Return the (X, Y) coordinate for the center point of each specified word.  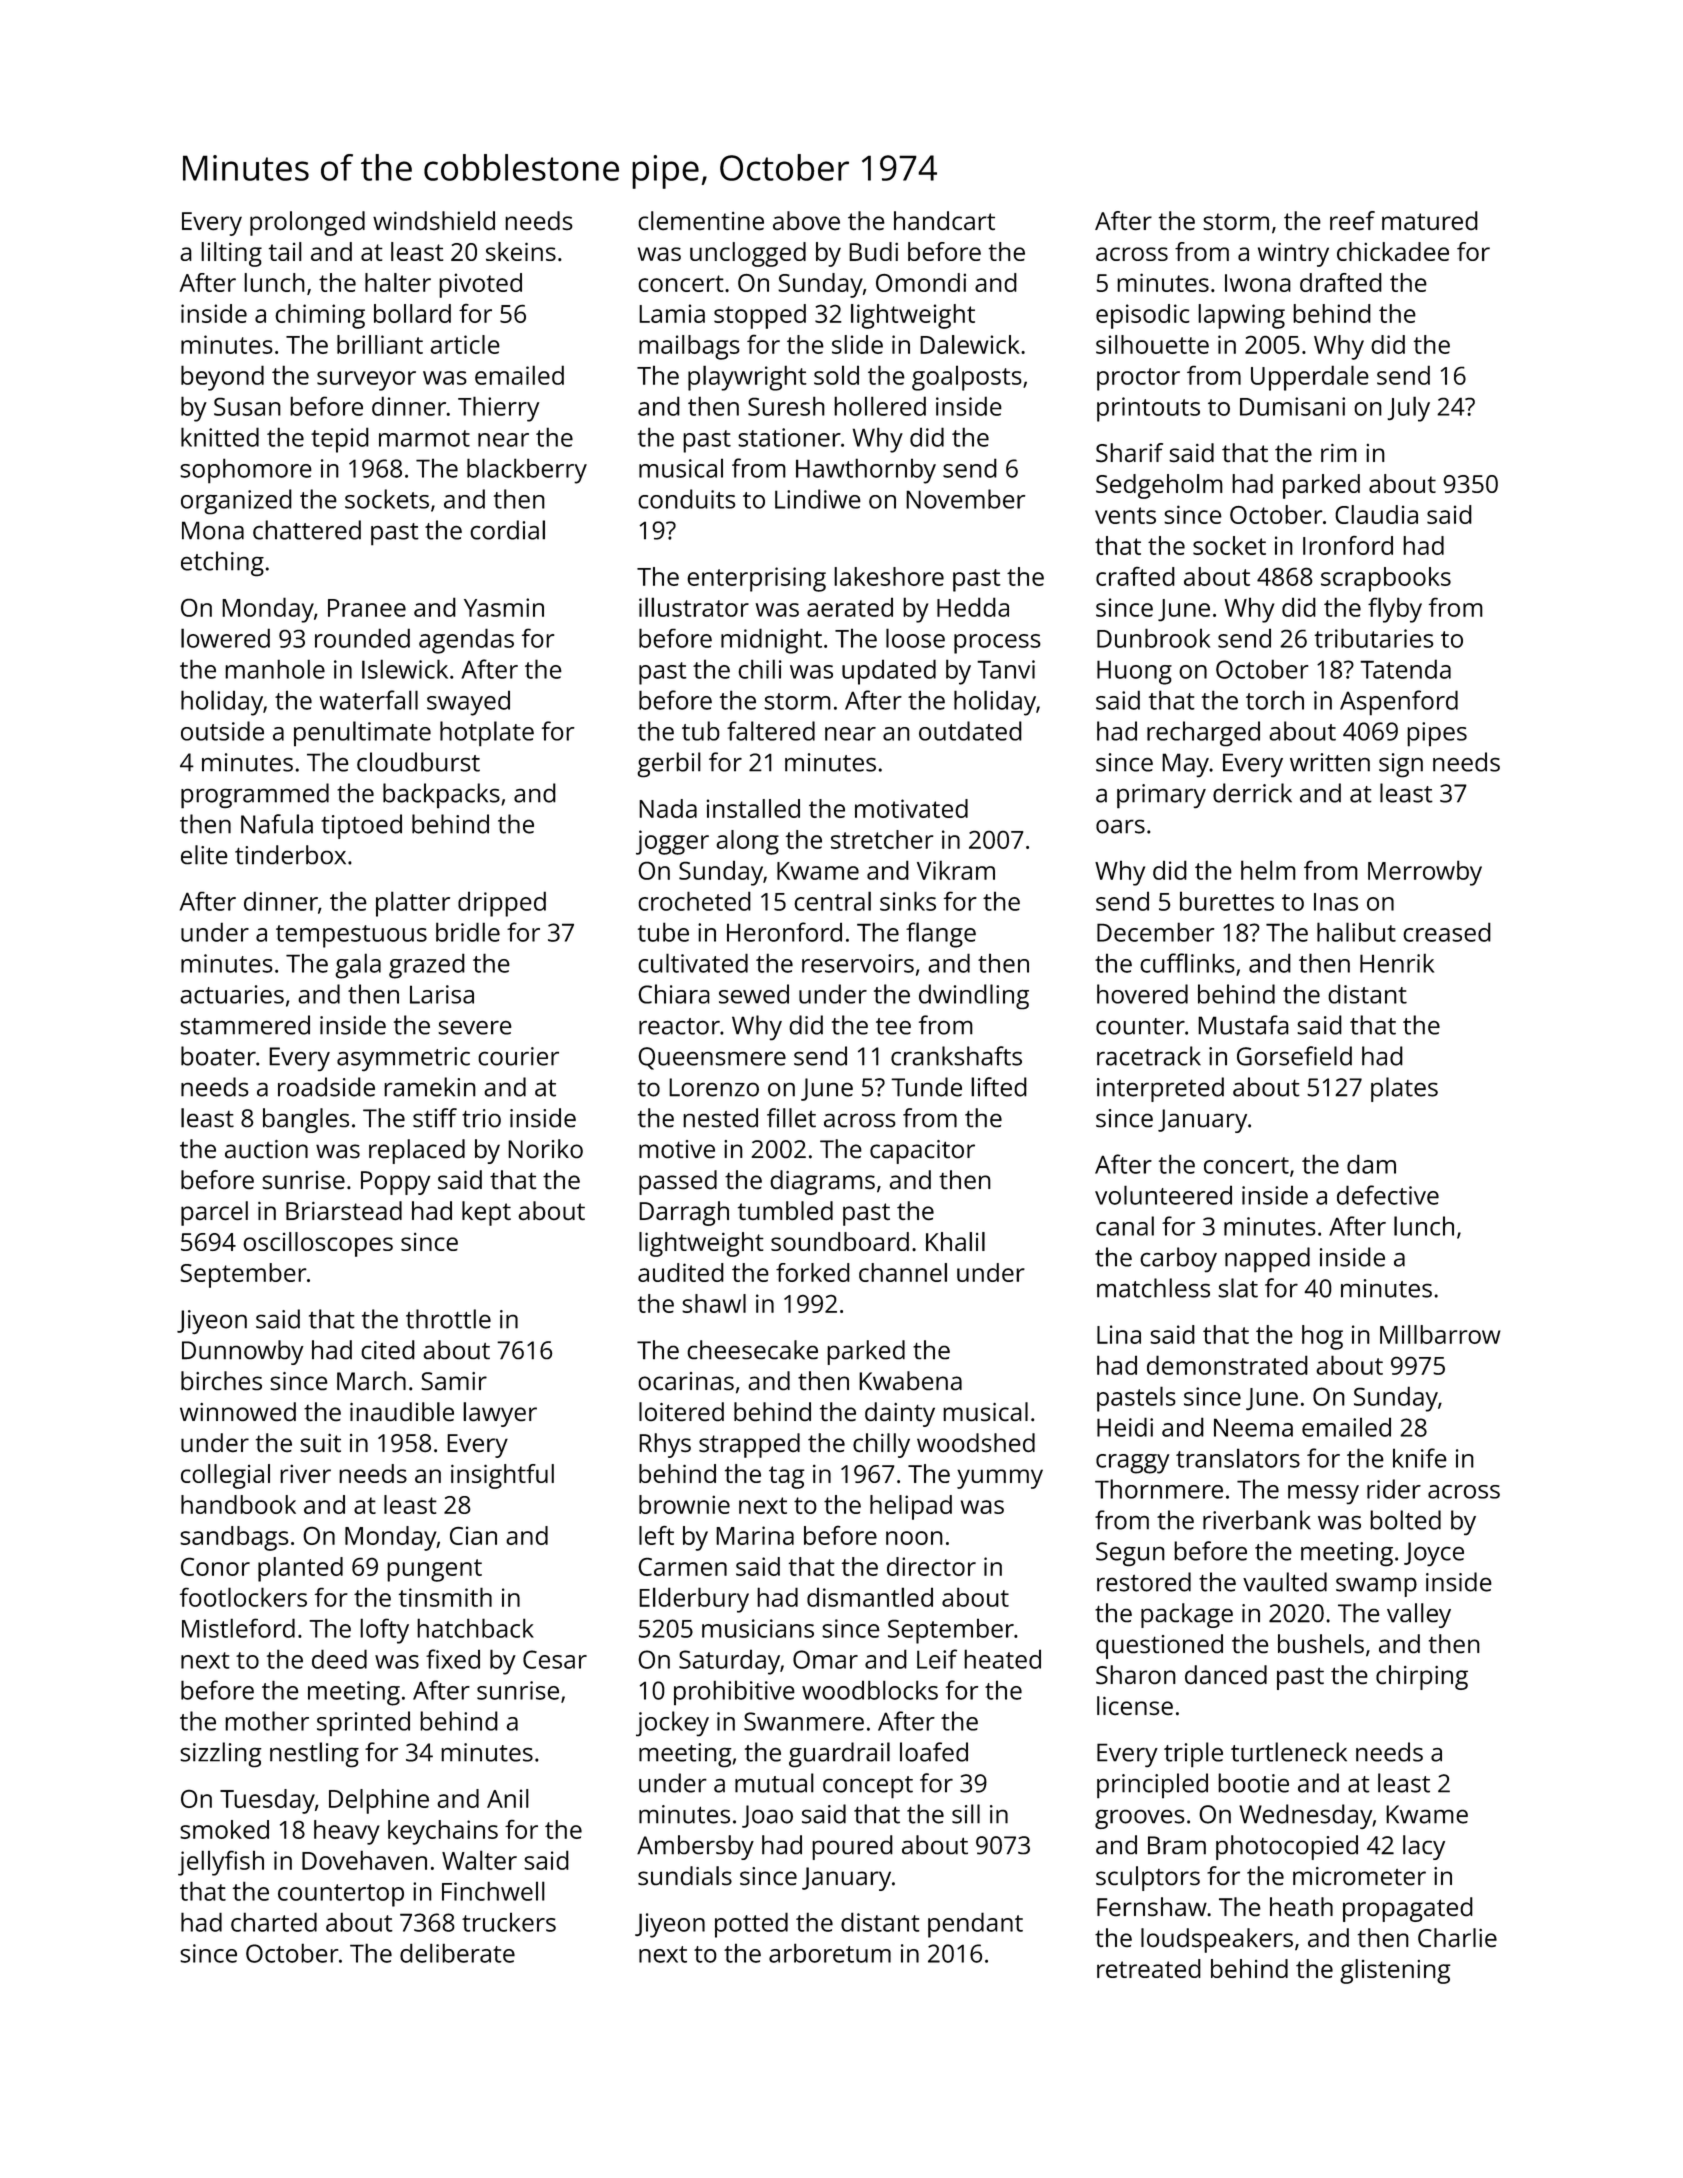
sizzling (221, 1754)
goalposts (967, 378)
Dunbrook (1153, 638)
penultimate (362, 733)
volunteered (1163, 1195)
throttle (448, 1319)
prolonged (307, 223)
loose (915, 638)
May (1185, 765)
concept (868, 1787)
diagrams (822, 1182)
